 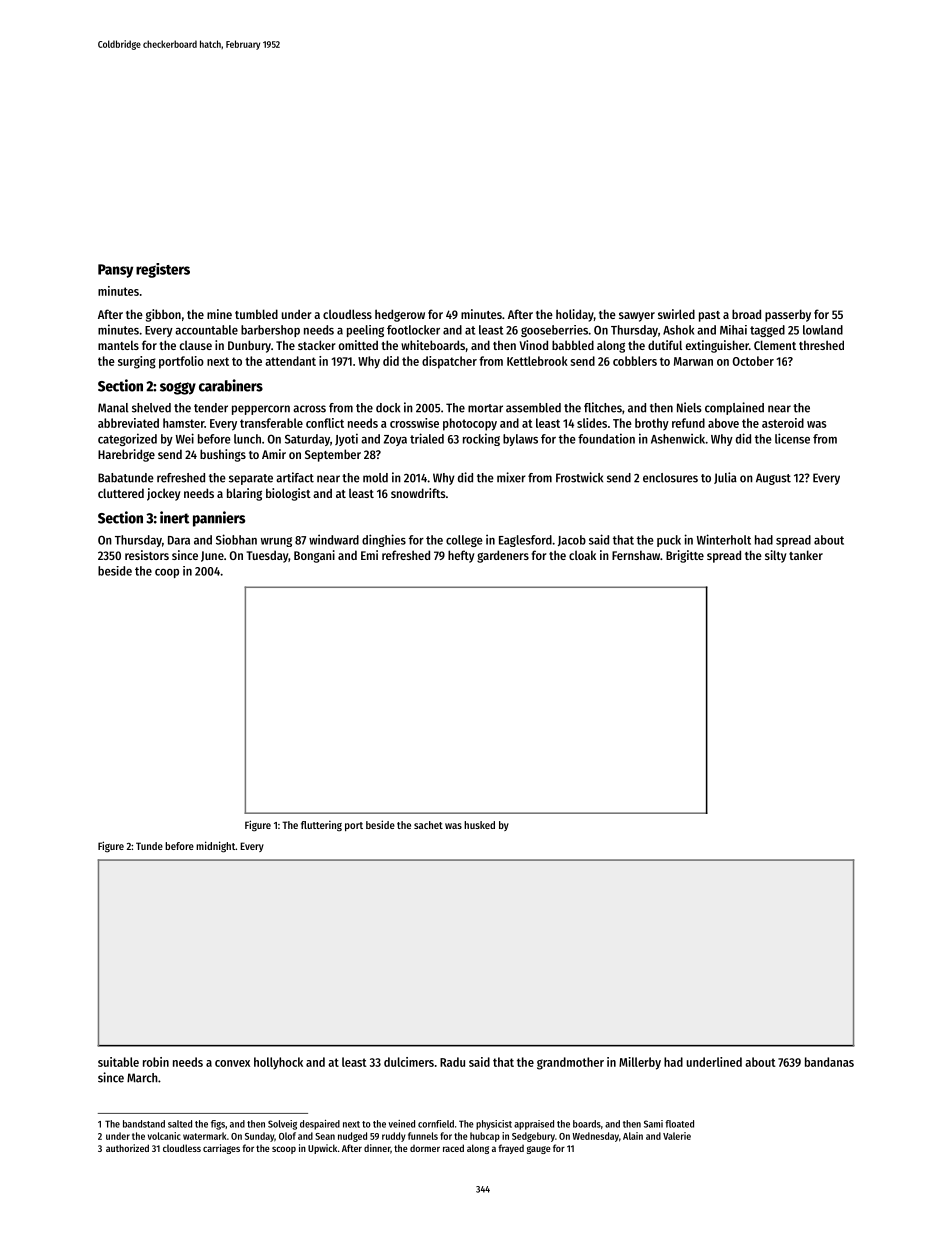 What do you see at coordinates (677, 1136) in the image?
I see `Valerie` at bounding box center [677, 1136].
